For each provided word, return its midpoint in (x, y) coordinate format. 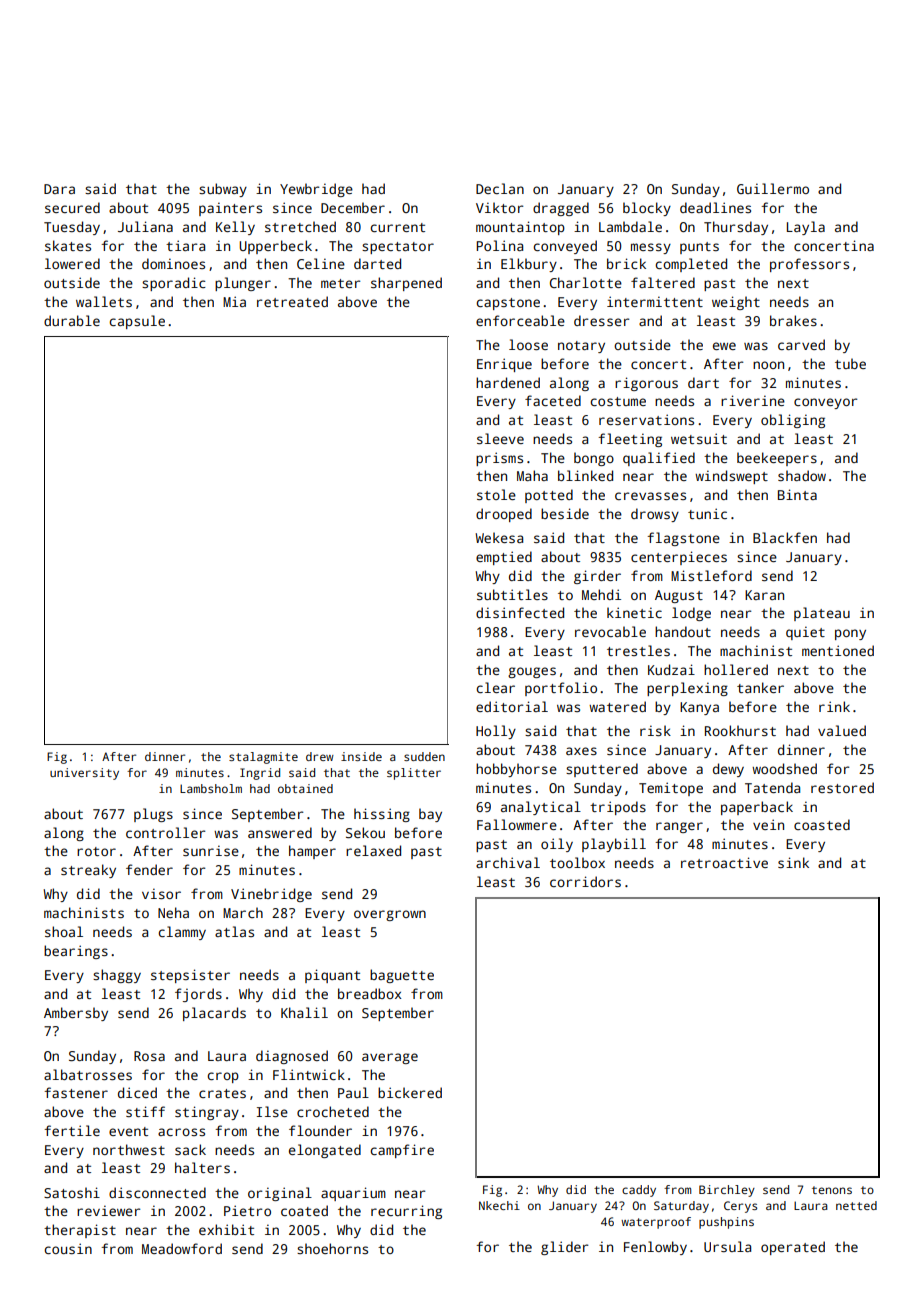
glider (564, 1248)
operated (793, 1248)
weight (736, 303)
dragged (561, 209)
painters (230, 209)
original (280, 1194)
